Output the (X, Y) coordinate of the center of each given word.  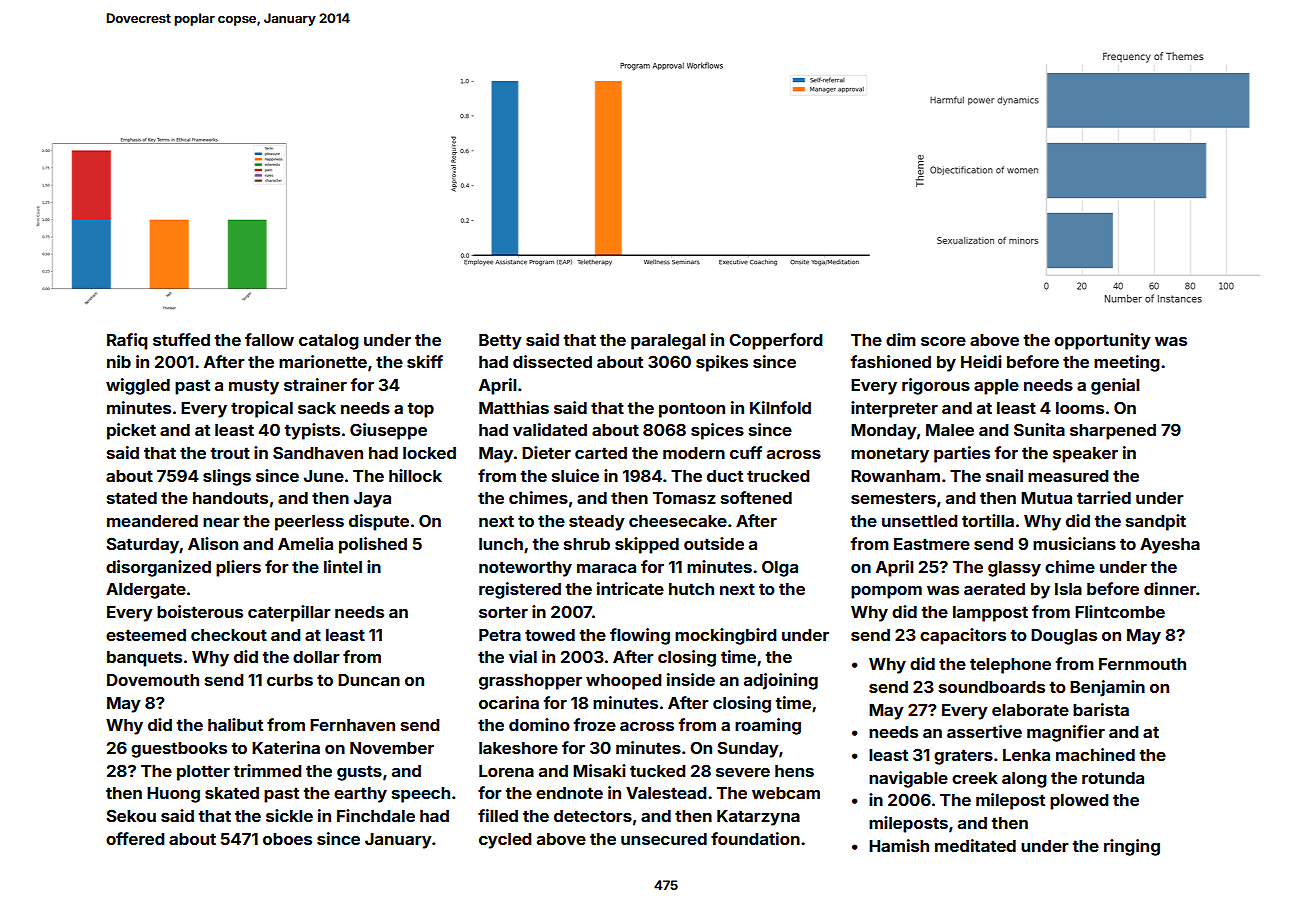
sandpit (1156, 522)
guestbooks (179, 750)
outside (714, 543)
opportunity (1102, 341)
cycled (505, 841)
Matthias (514, 407)
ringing (1132, 847)
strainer (315, 384)
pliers (238, 568)
